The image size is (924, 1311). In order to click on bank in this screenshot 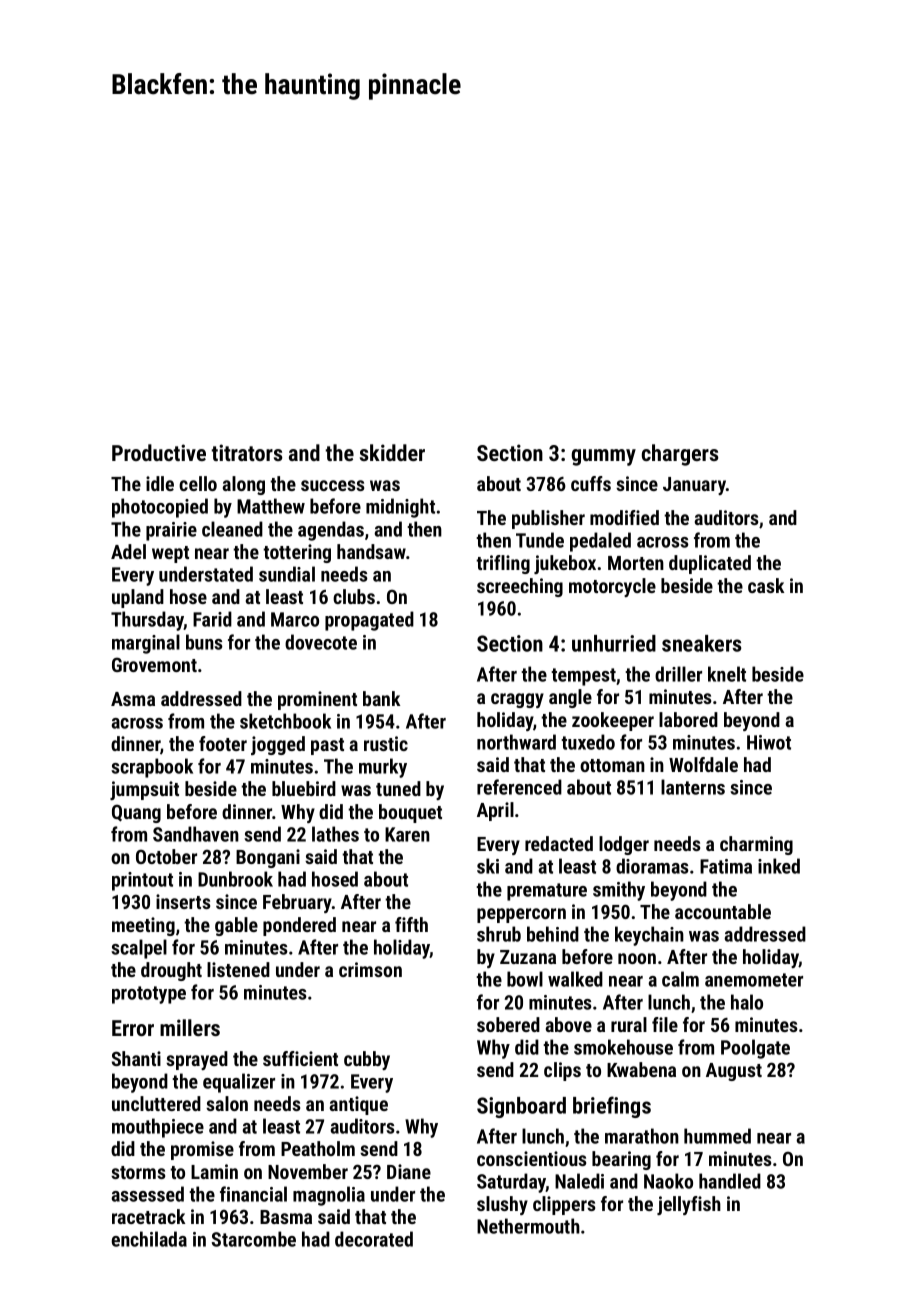, I will do `click(381, 698)`.
